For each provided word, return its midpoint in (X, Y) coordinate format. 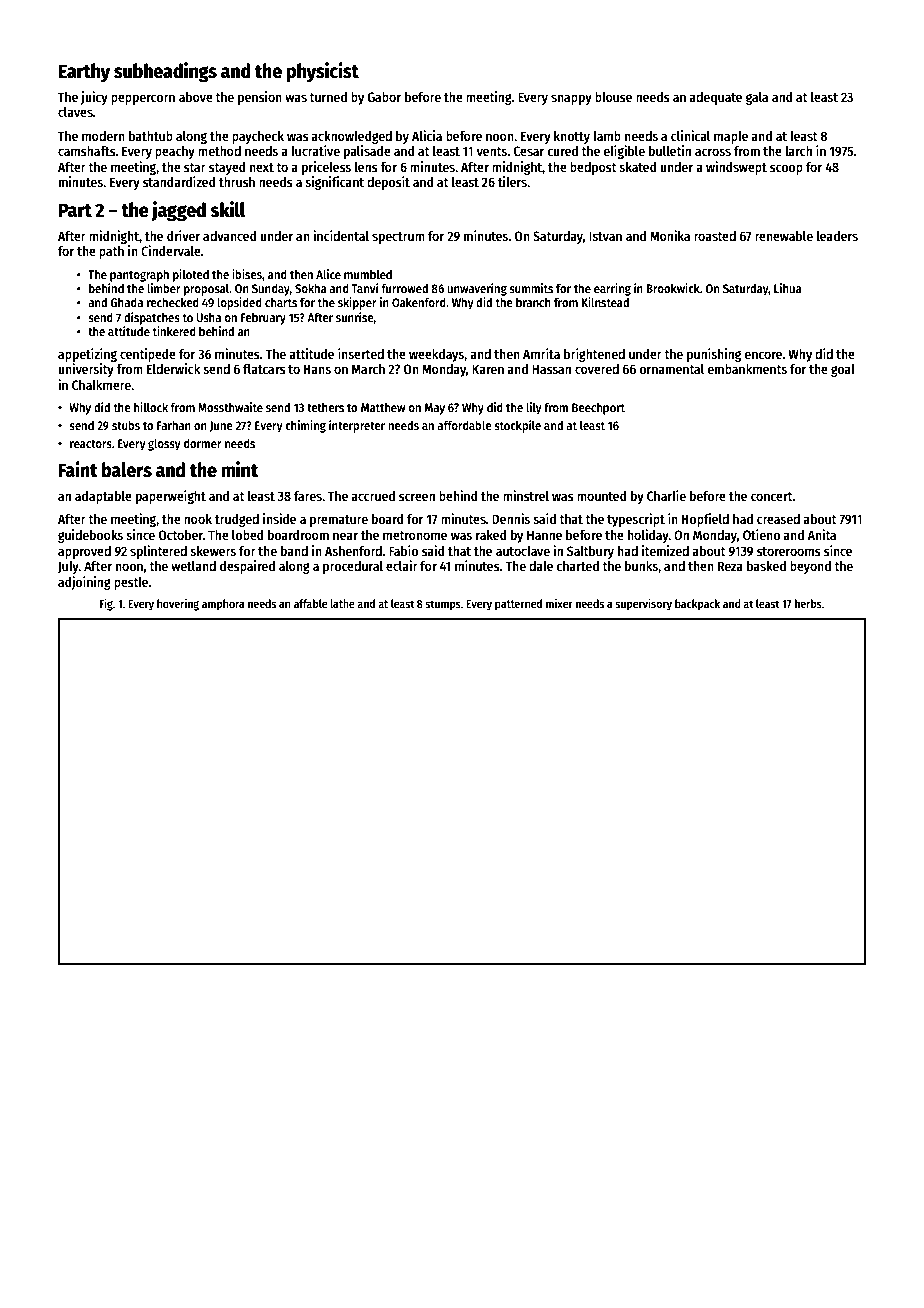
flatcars (264, 369)
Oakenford (419, 302)
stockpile (517, 426)
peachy (175, 152)
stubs (126, 425)
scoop (786, 169)
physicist (322, 72)
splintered (158, 552)
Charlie (666, 495)
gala (757, 98)
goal (843, 370)
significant (334, 183)
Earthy (84, 72)
